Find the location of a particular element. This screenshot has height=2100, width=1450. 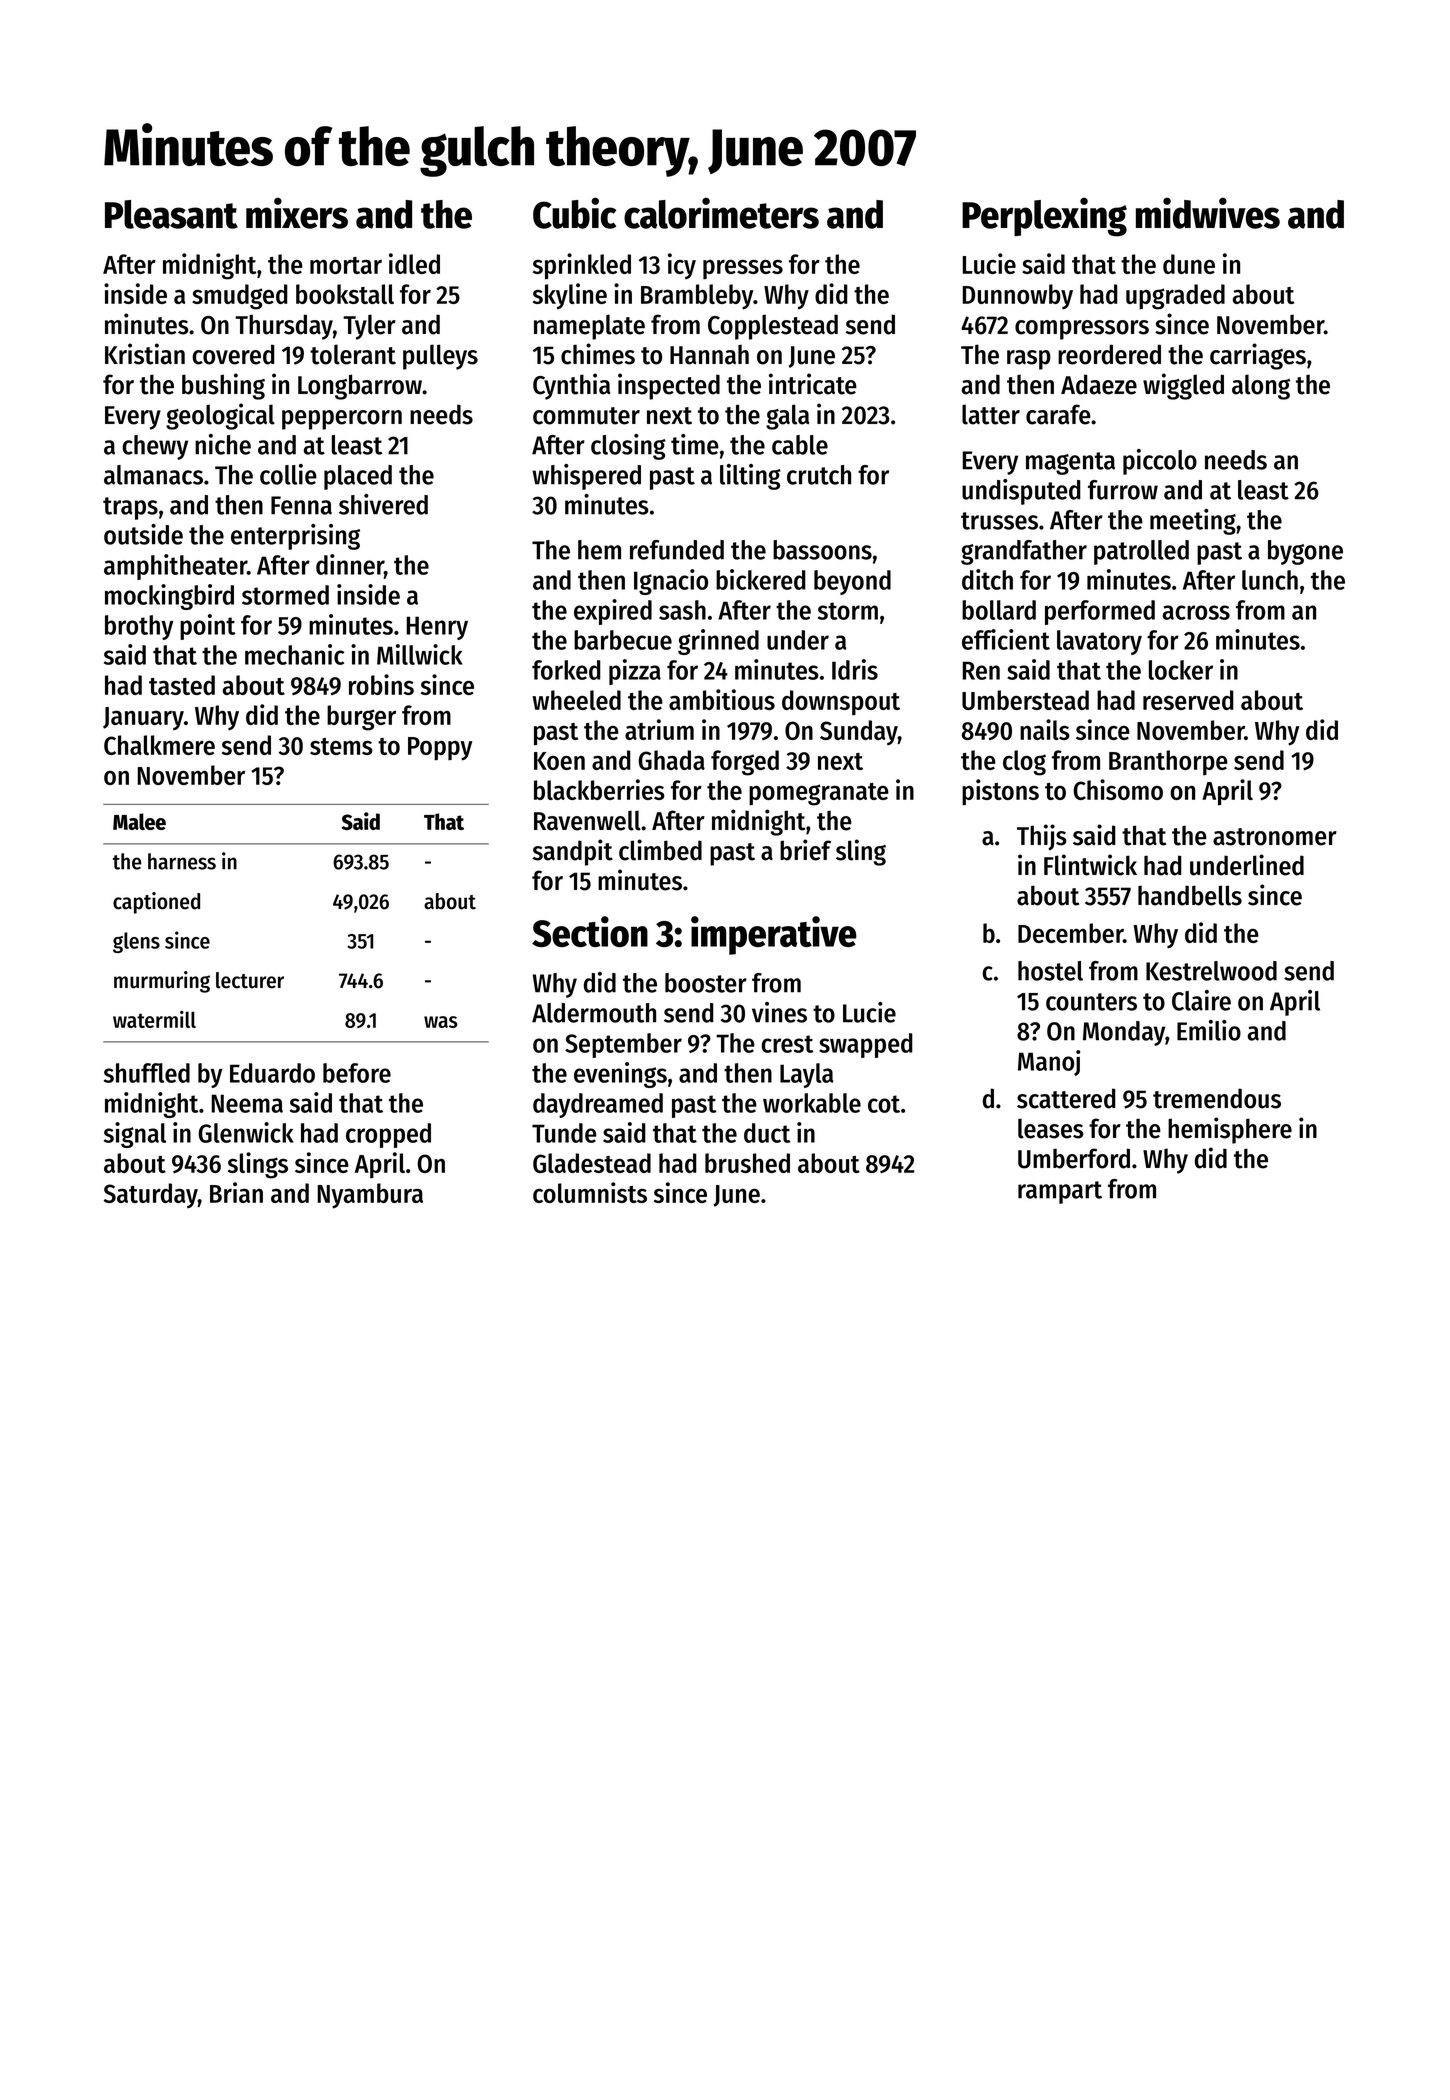

mortar is located at coordinates (346, 265).
